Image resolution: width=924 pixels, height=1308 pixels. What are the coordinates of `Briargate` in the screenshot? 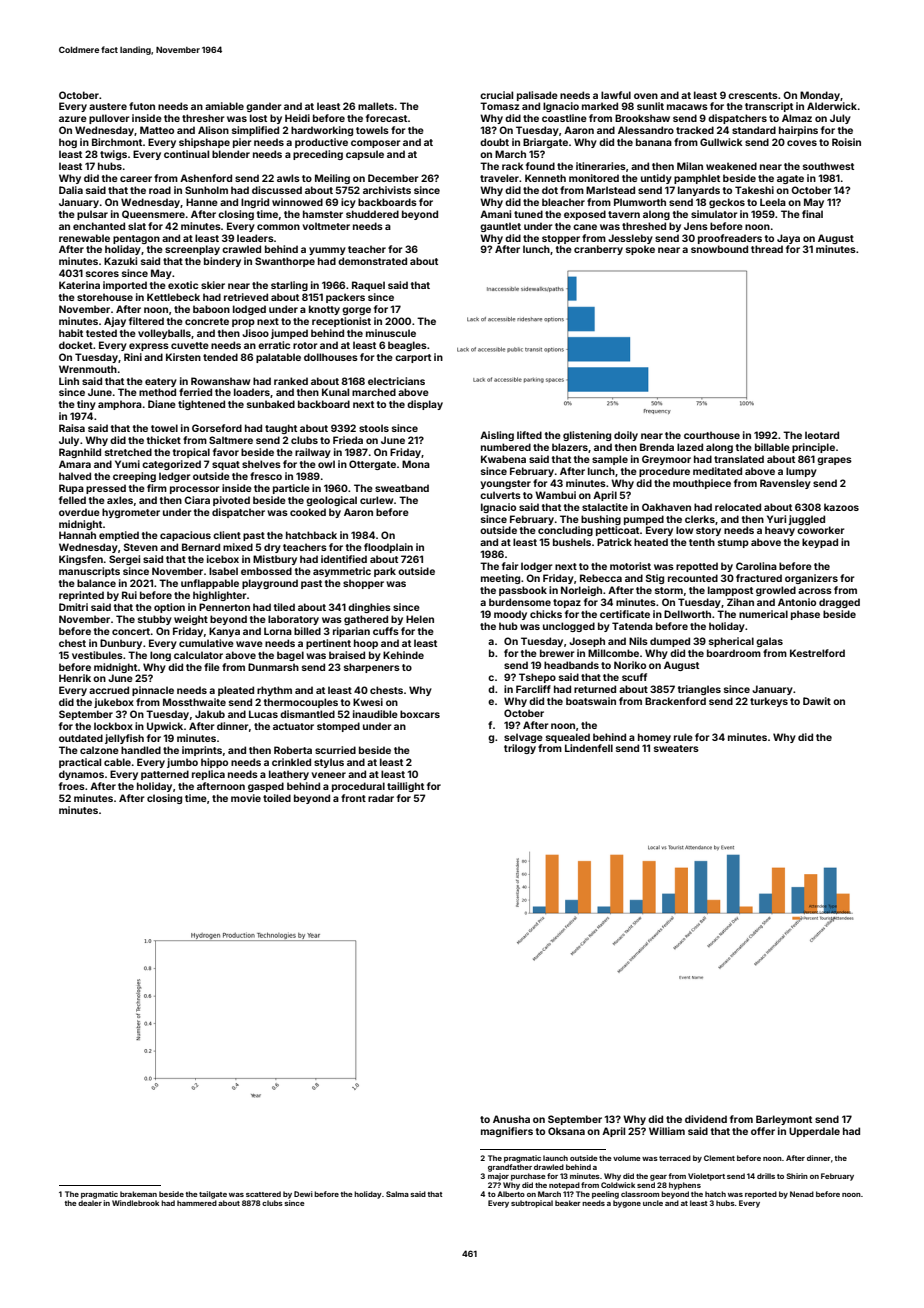 It's located at (545, 143).
